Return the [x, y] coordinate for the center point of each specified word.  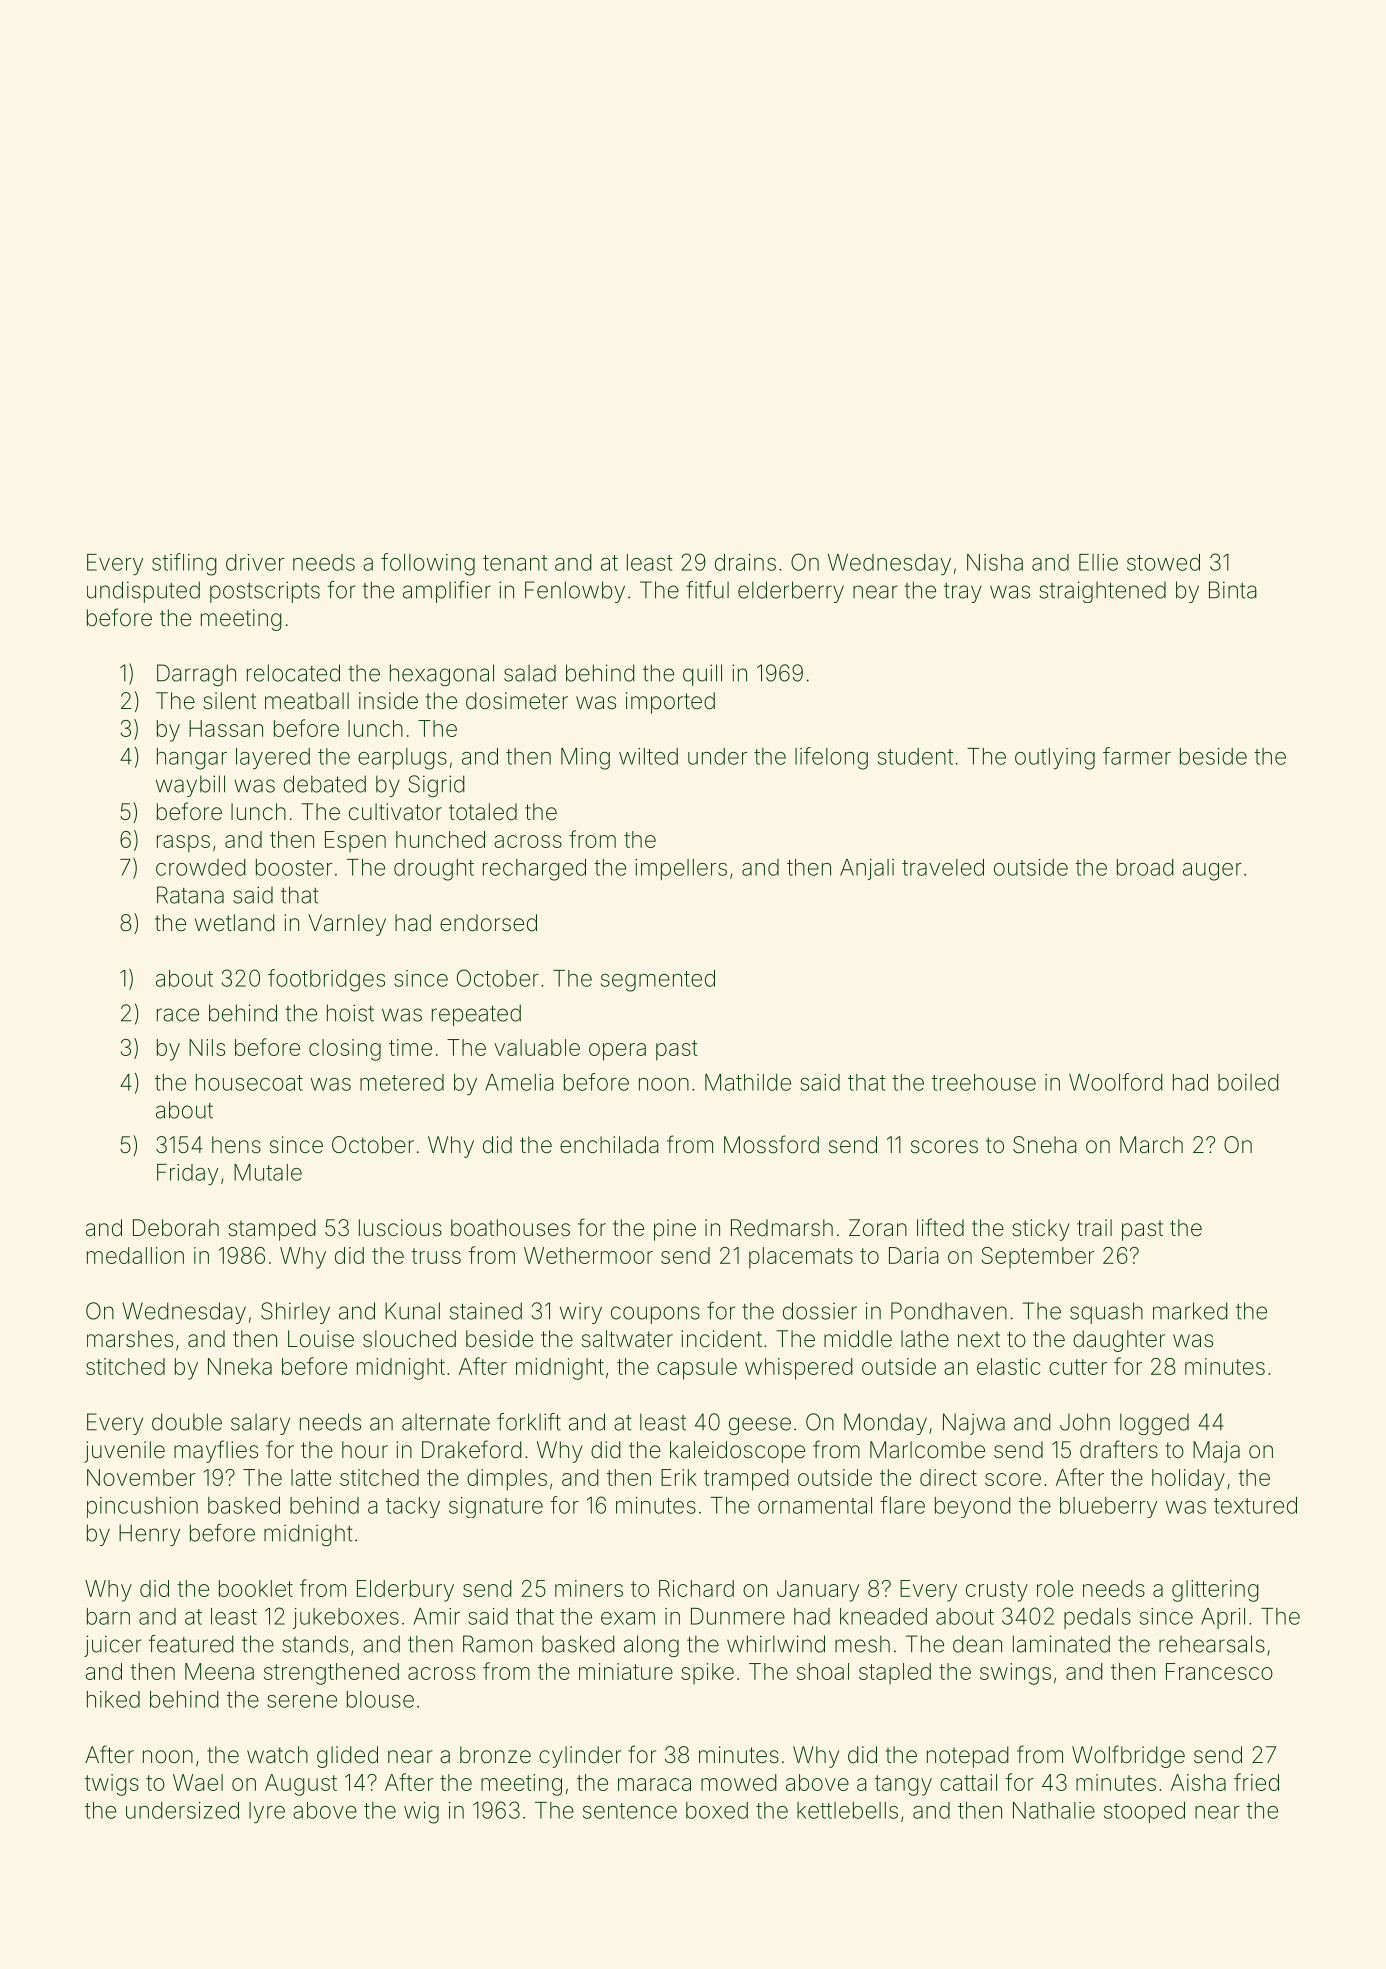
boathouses [510, 1228]
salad [530, 673]
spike [707, 1673]
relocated [293, 673]
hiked [113, 1699]
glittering [1215, 1591]
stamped [272, 1230]
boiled [1248, 1082]
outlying [1055, 759]
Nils [207, 1047]
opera [617, 1052]
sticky [1041, 1230]
